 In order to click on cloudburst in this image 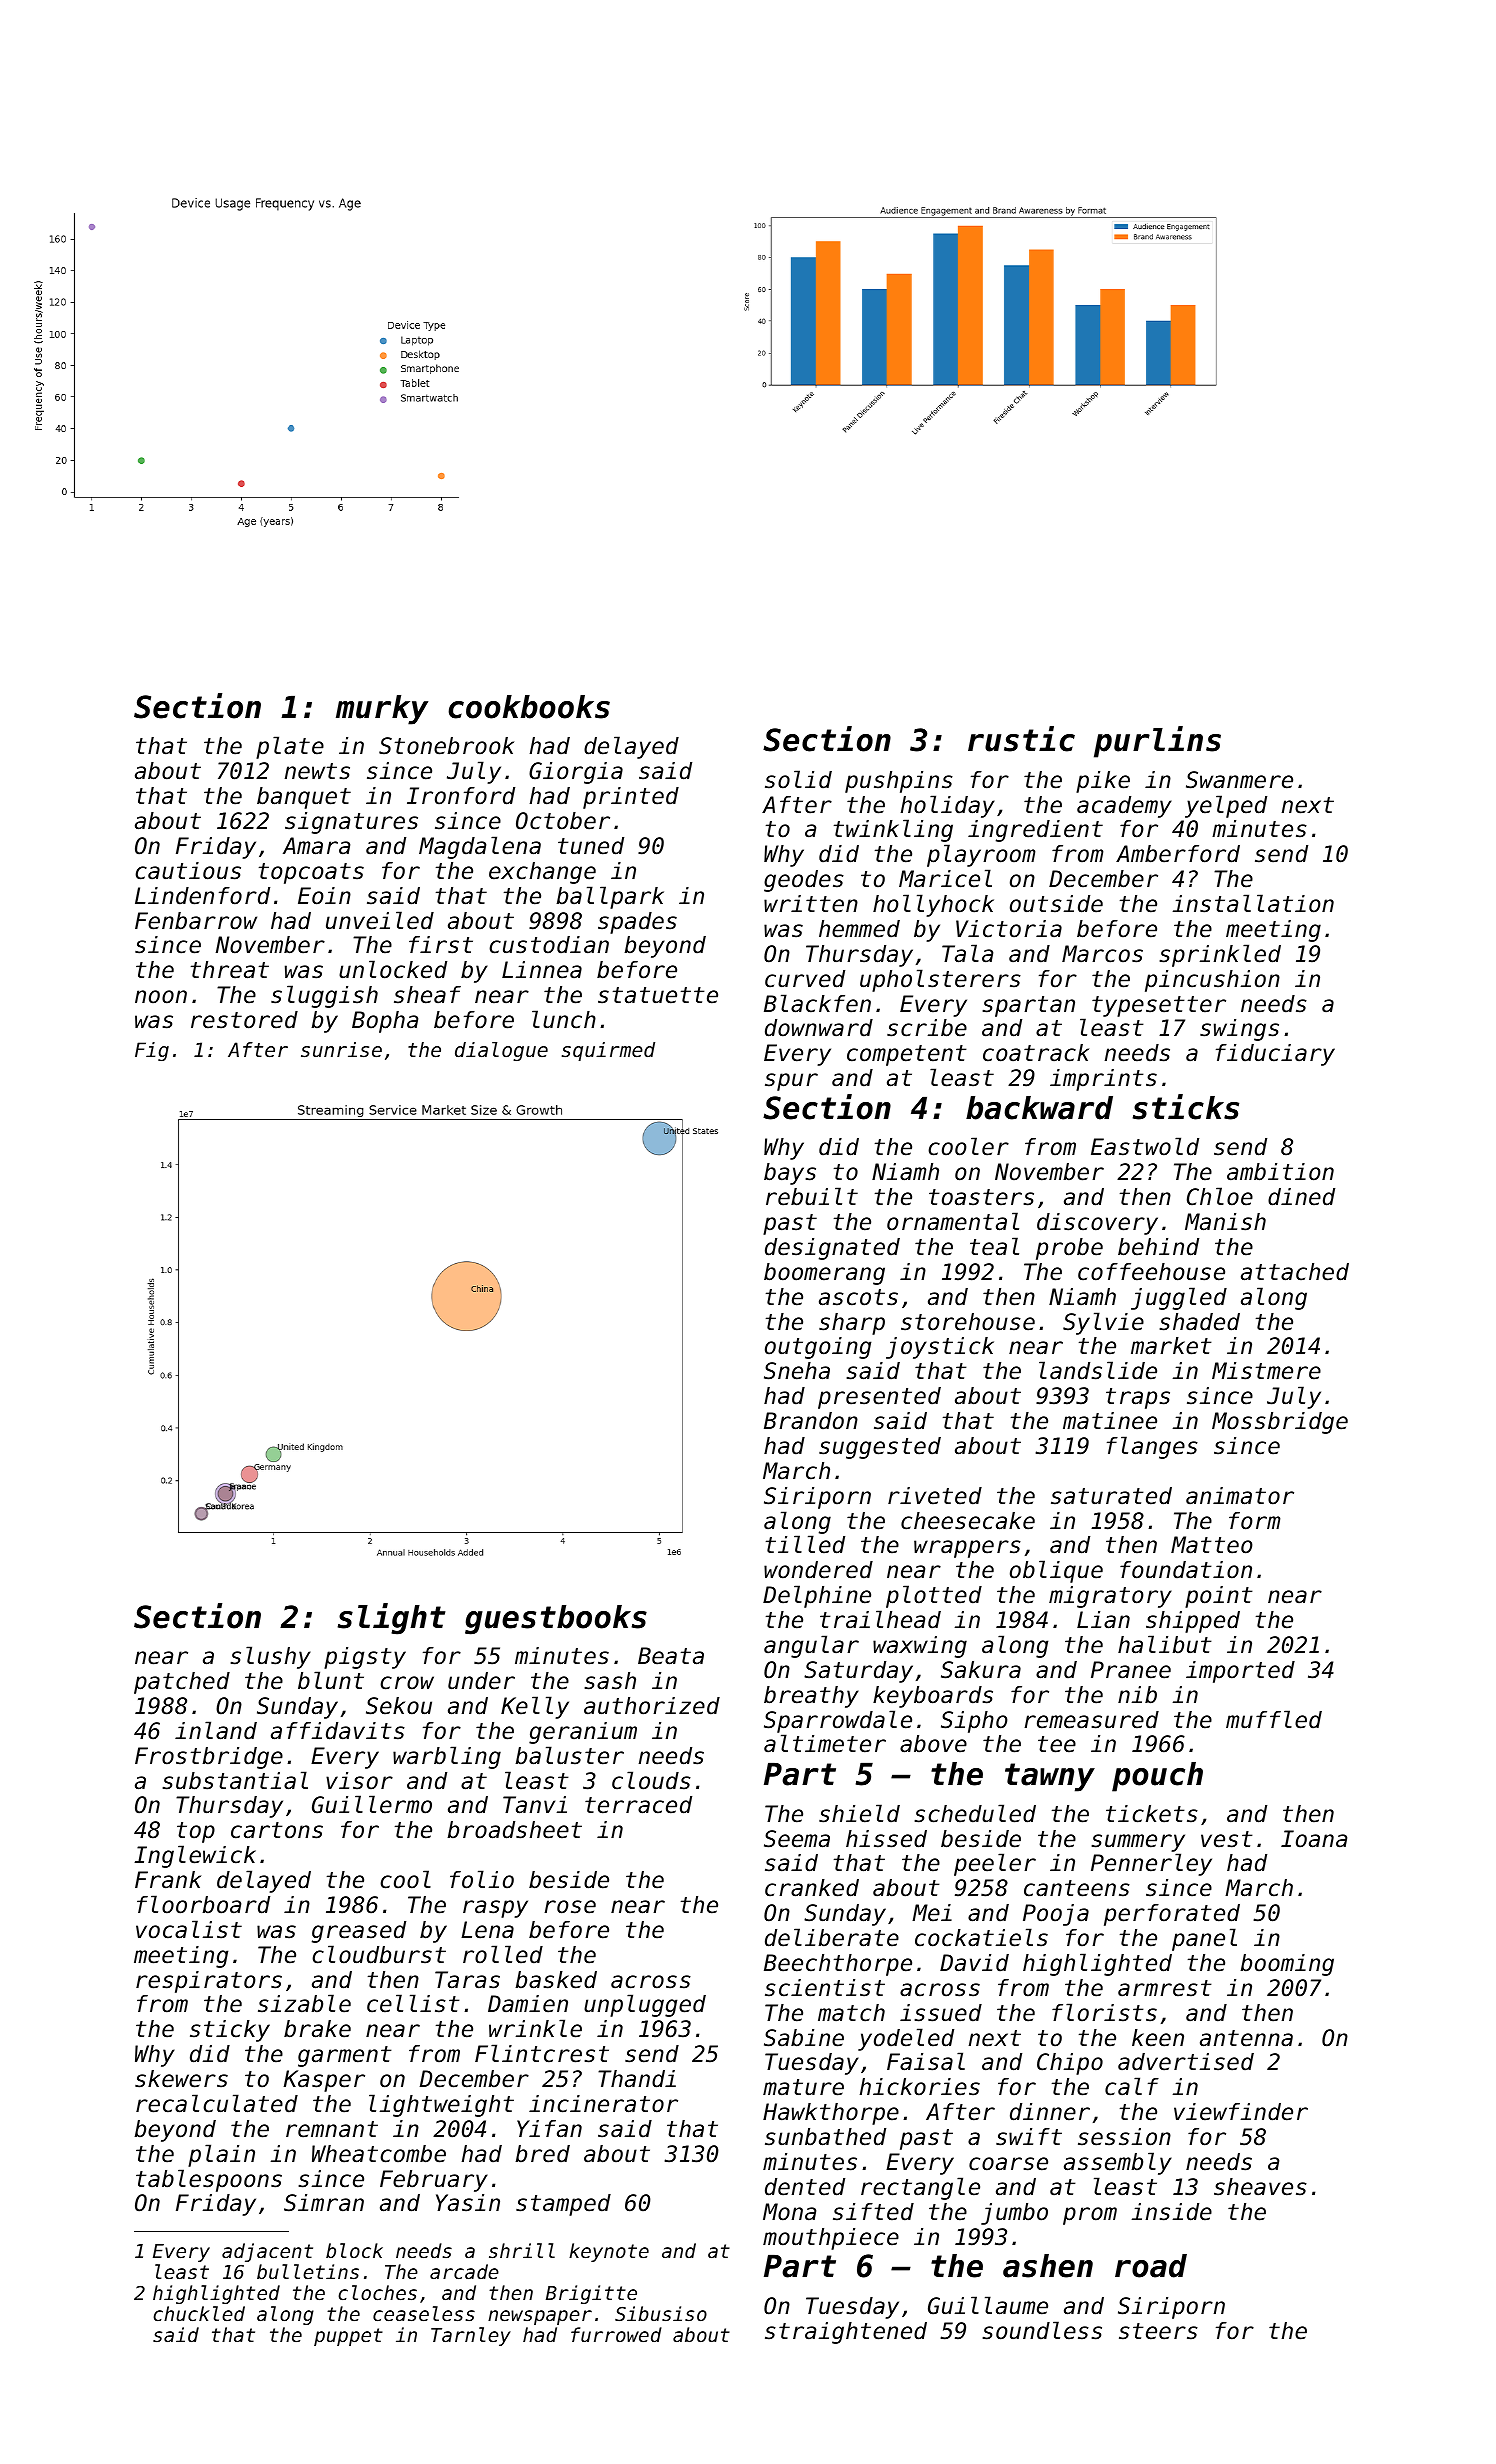, I will do `click(379, 1954)`.
